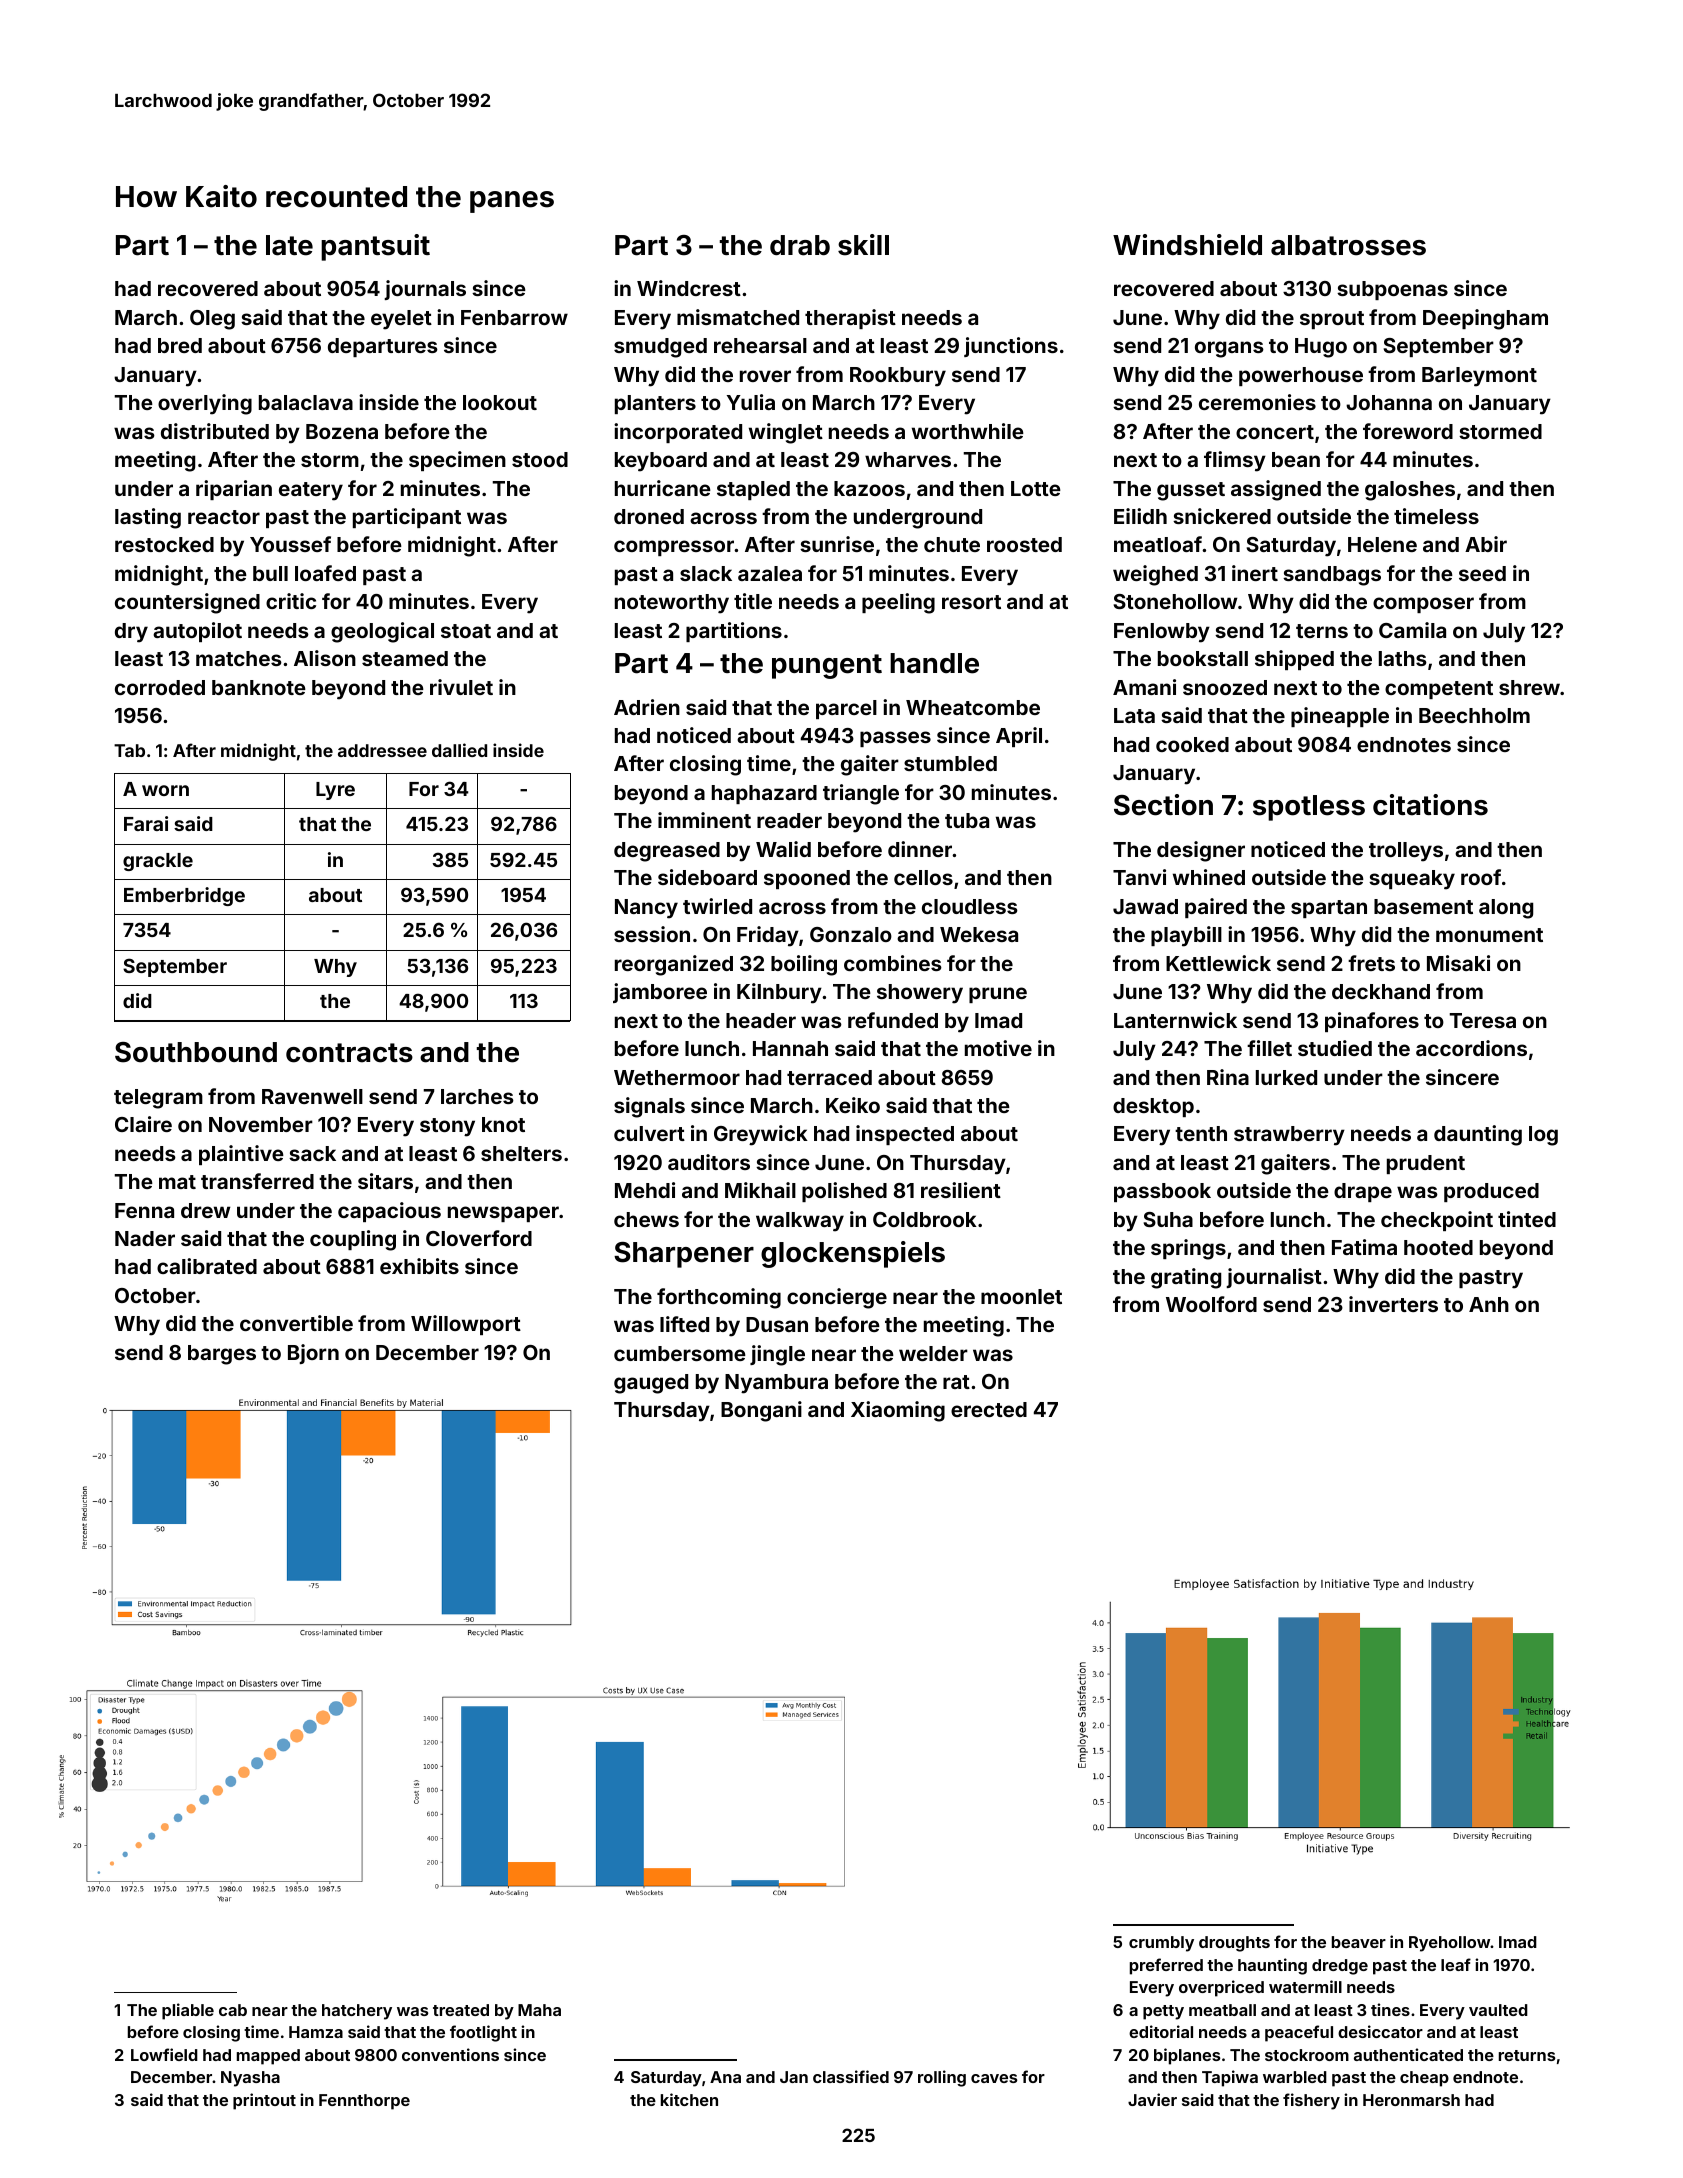  I want to click on refunded, so click(893, 1020).
